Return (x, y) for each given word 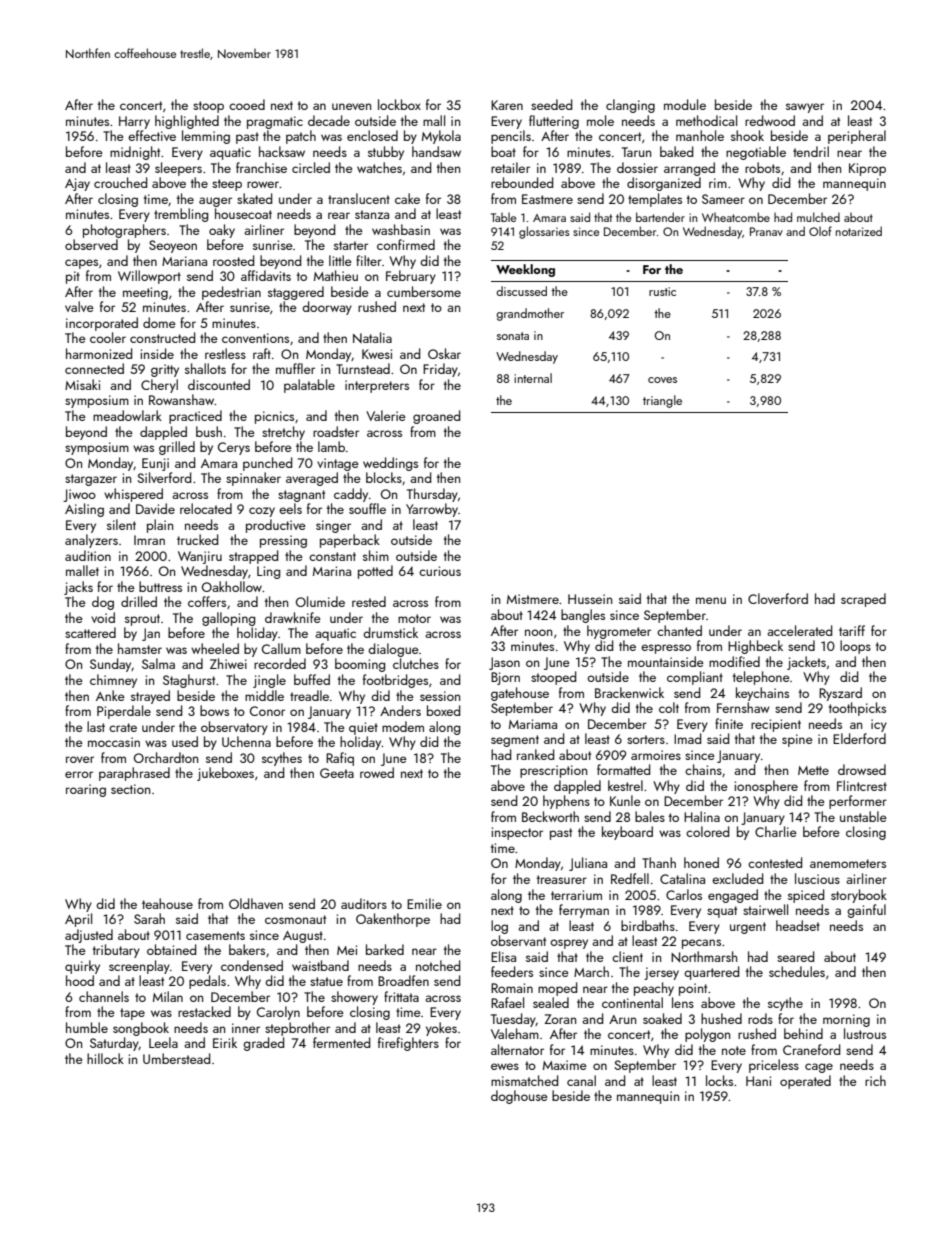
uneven (351, 106)
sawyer (805, 108)
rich (875, 1080)
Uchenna (246, 741)
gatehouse (520, 694)
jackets (806, 663)
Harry (134, 122)
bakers (247, 949)
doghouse (519, 1097)
